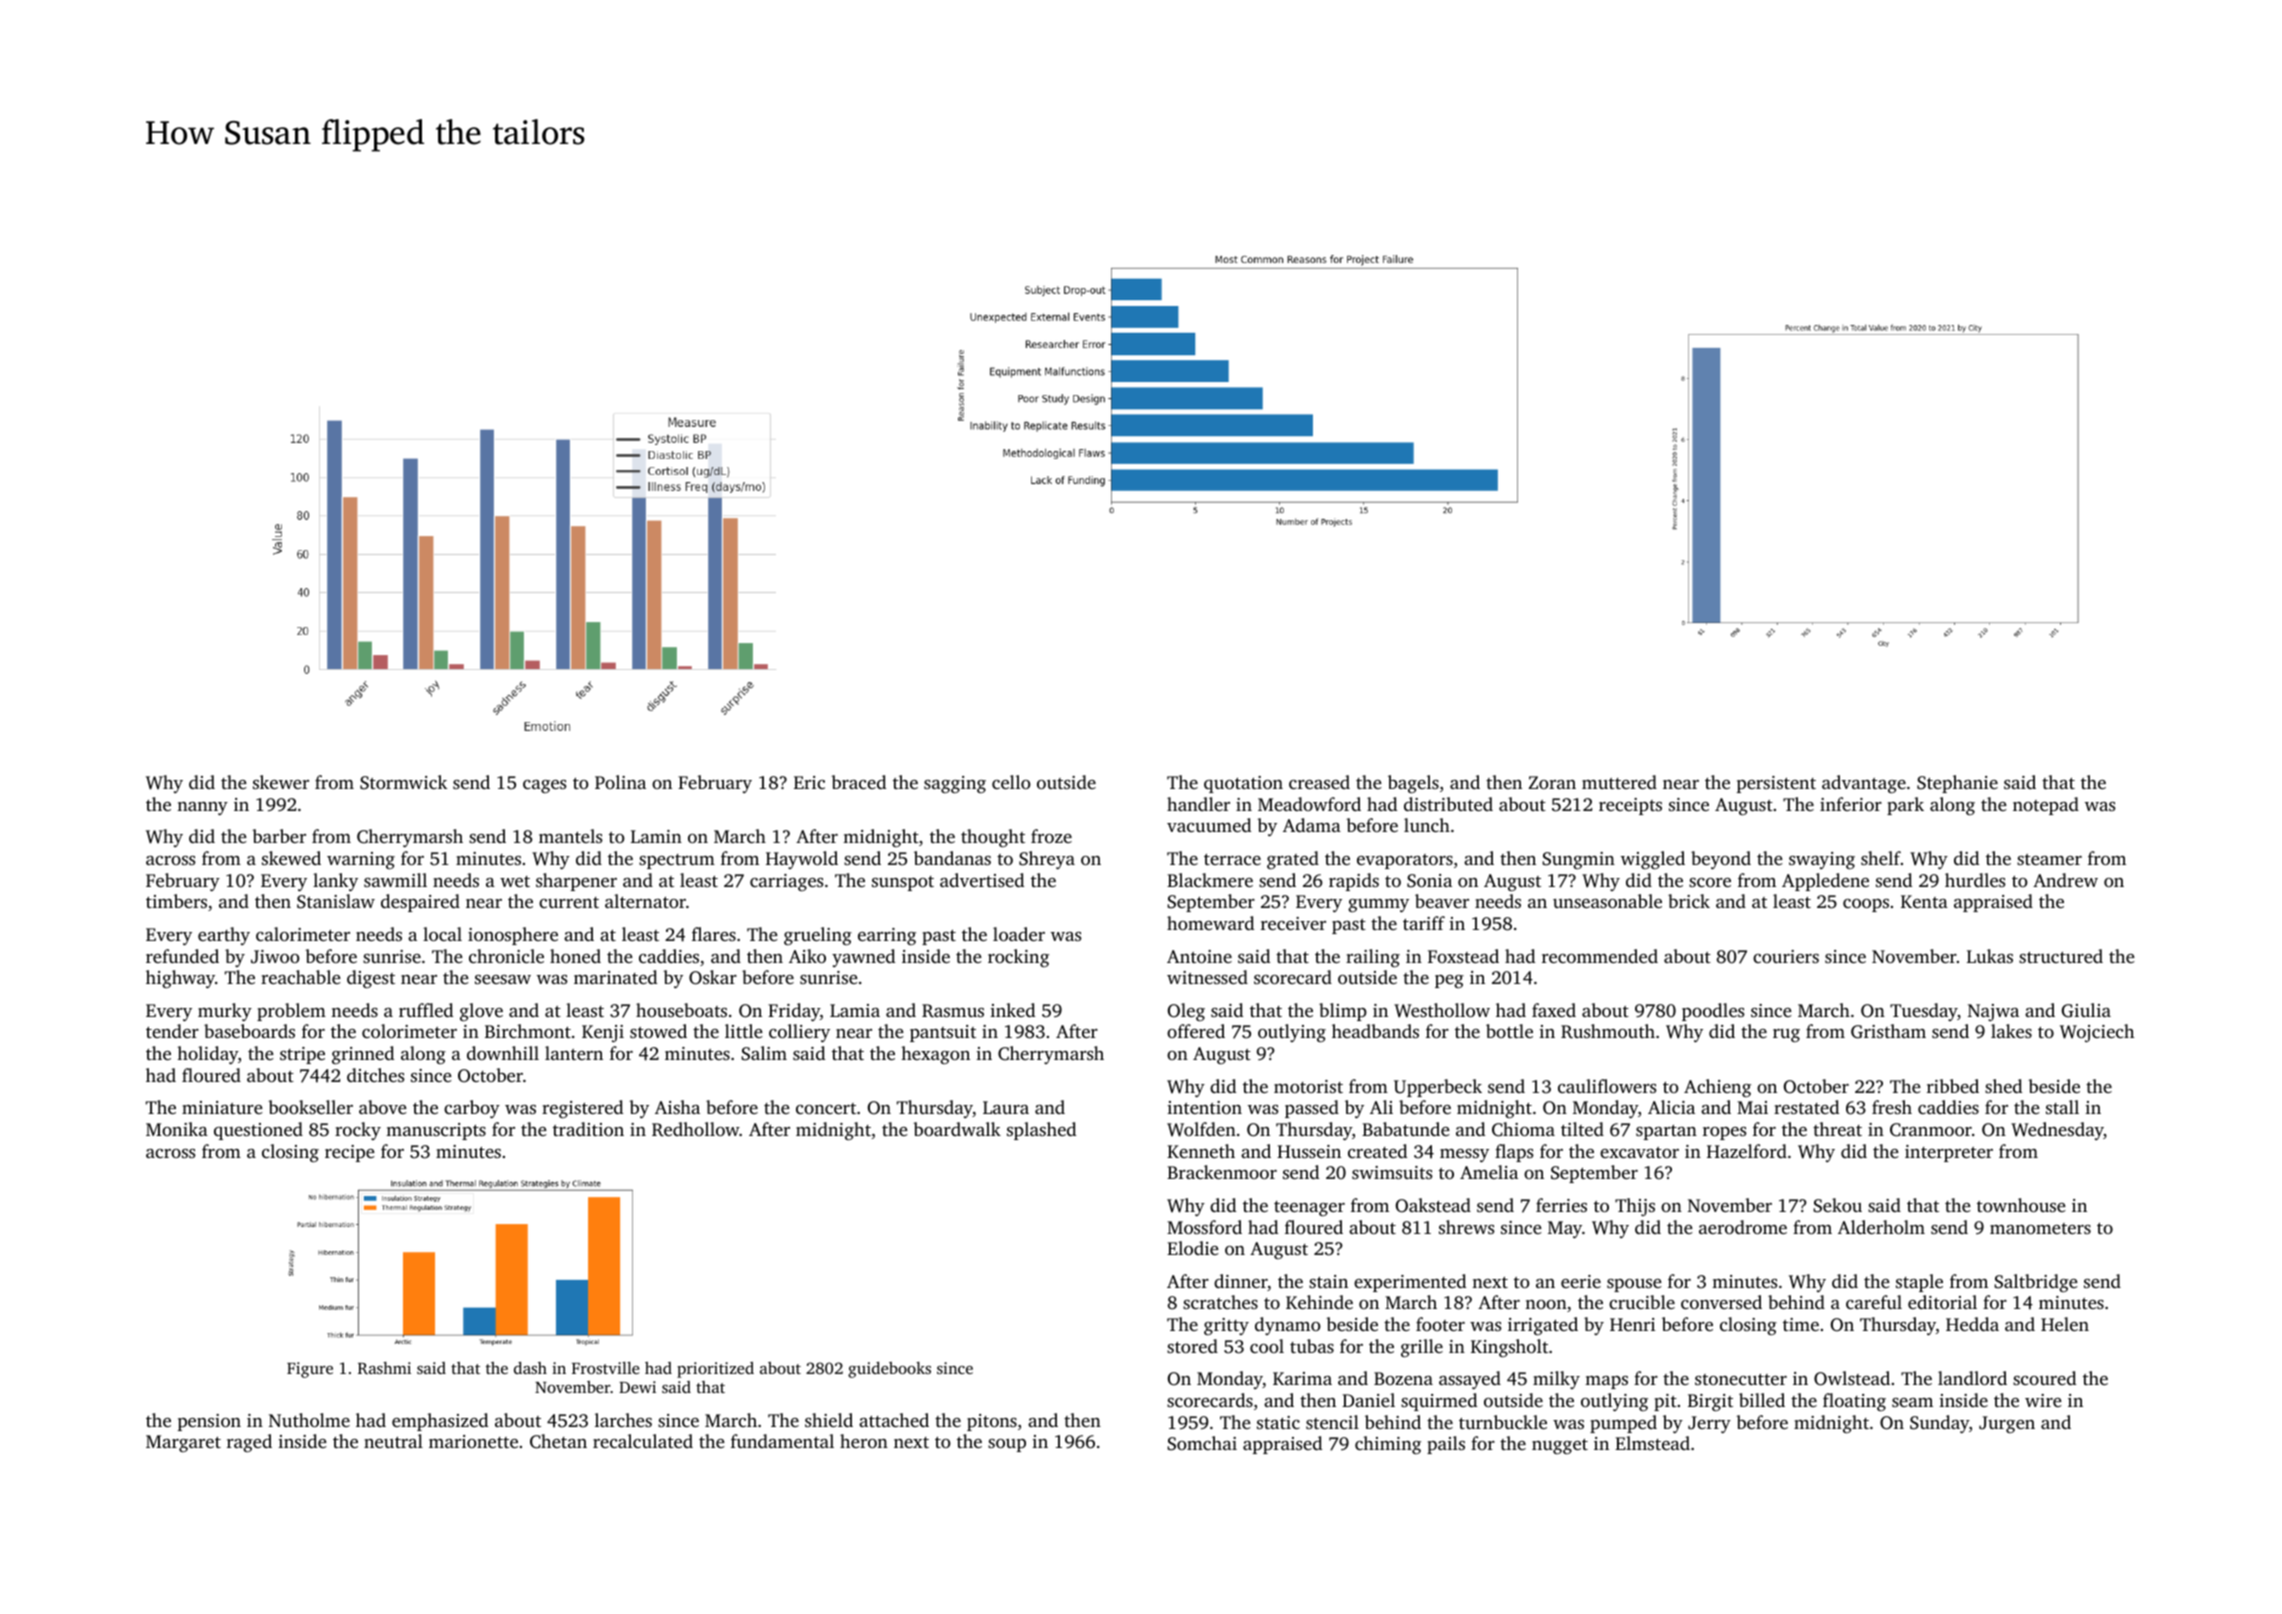  I want to click on Elodie, so click(1193, 1248).
